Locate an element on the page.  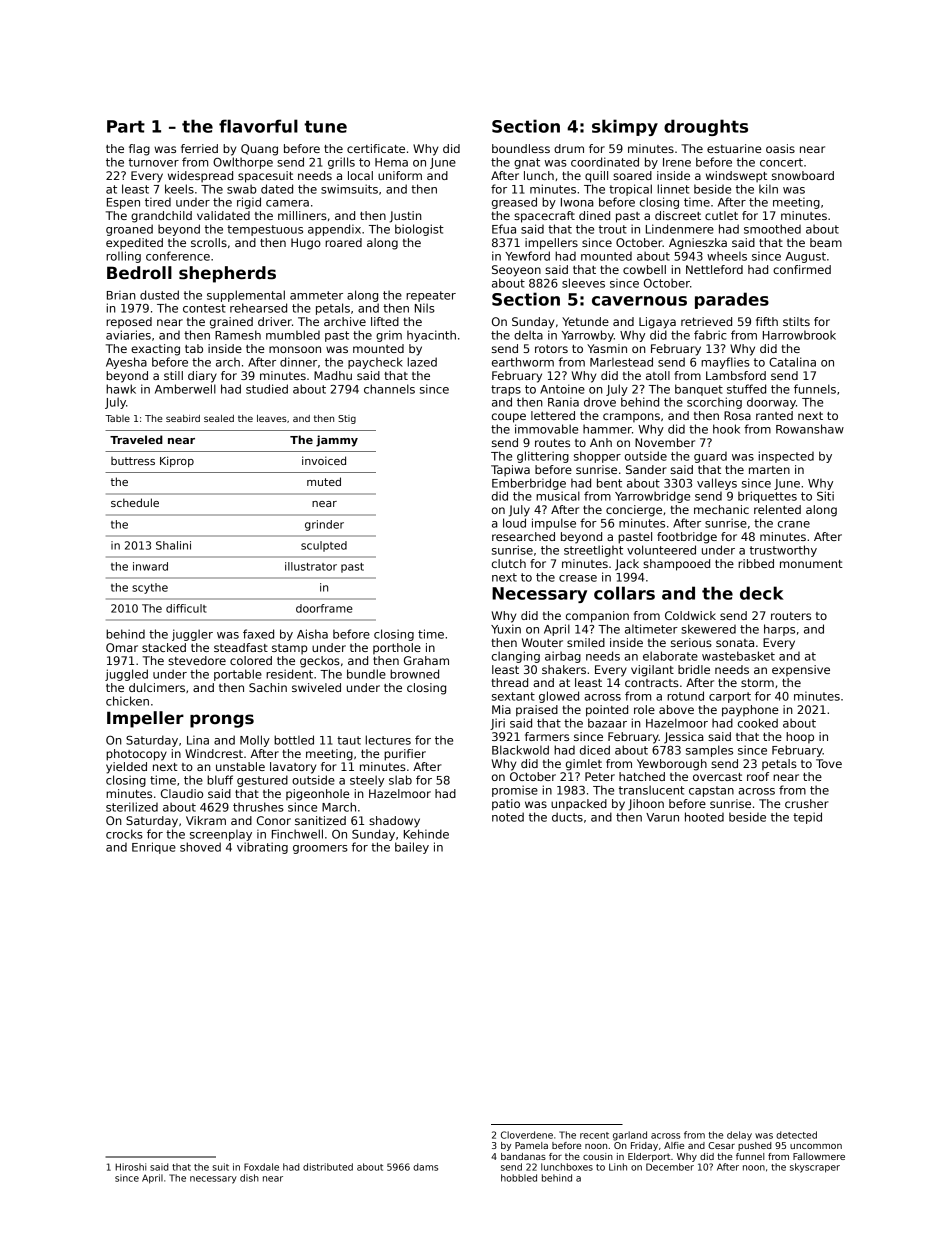
Hiroshi is located at coordinates (130, 1167).
